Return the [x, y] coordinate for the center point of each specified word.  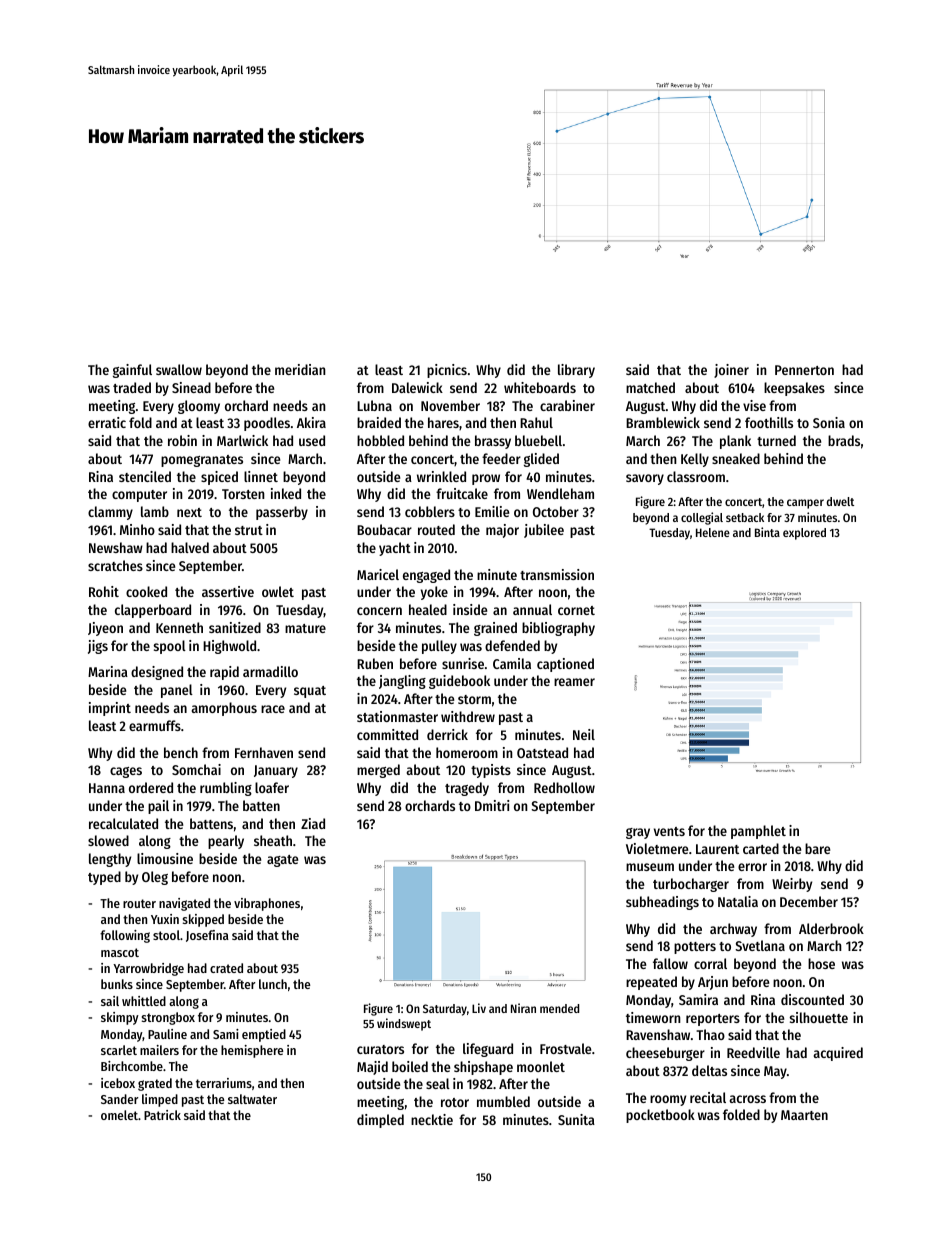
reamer [574, 682]
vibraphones [267, 904]
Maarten [804, 1115]
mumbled [503, 1101]
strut [249, 530]
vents [669, 831]
